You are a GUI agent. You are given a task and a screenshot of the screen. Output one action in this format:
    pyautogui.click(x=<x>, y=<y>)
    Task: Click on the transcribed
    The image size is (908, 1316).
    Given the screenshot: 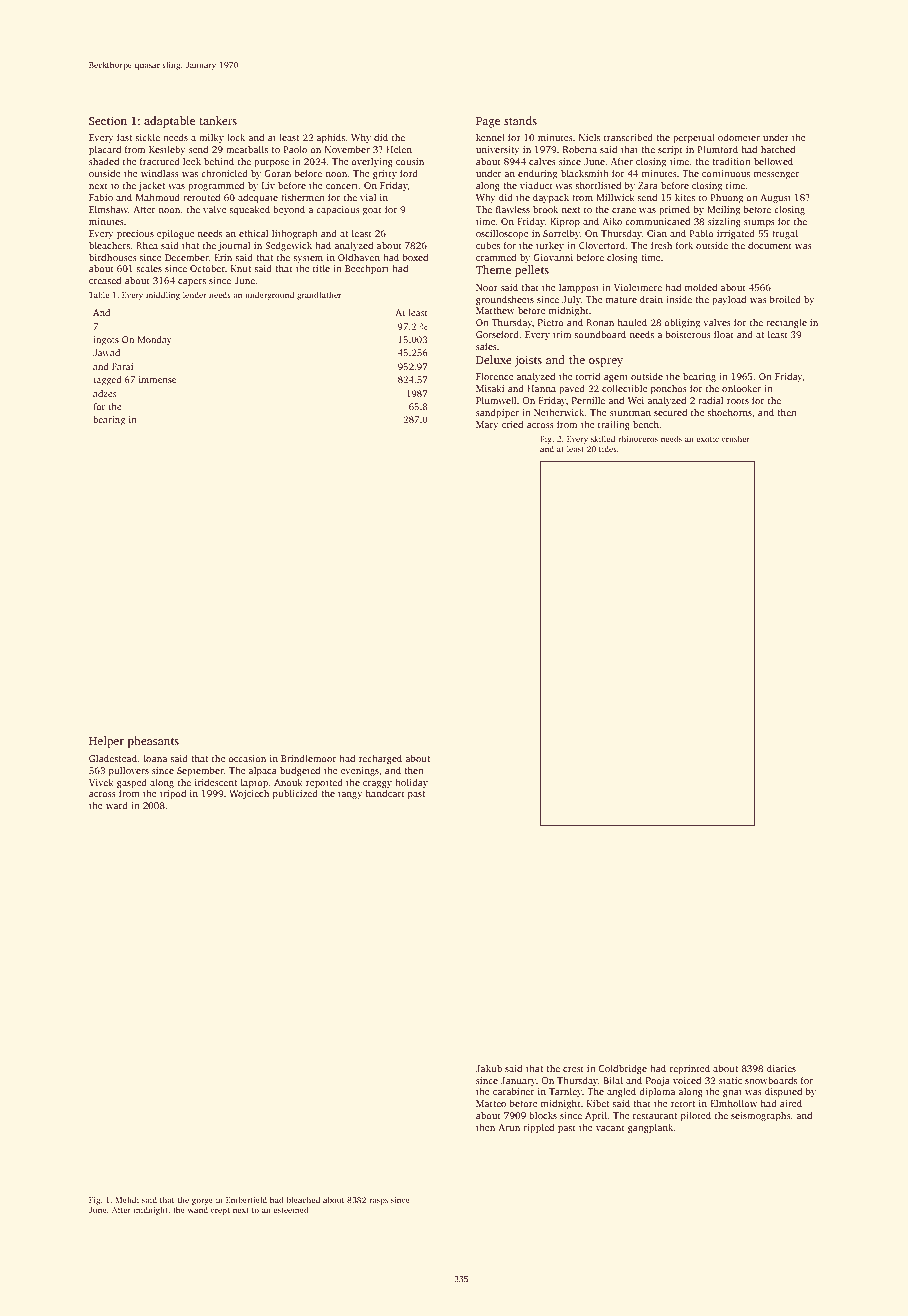 What is the action you would take?
    pyautogui.click(x=628, y=137)
